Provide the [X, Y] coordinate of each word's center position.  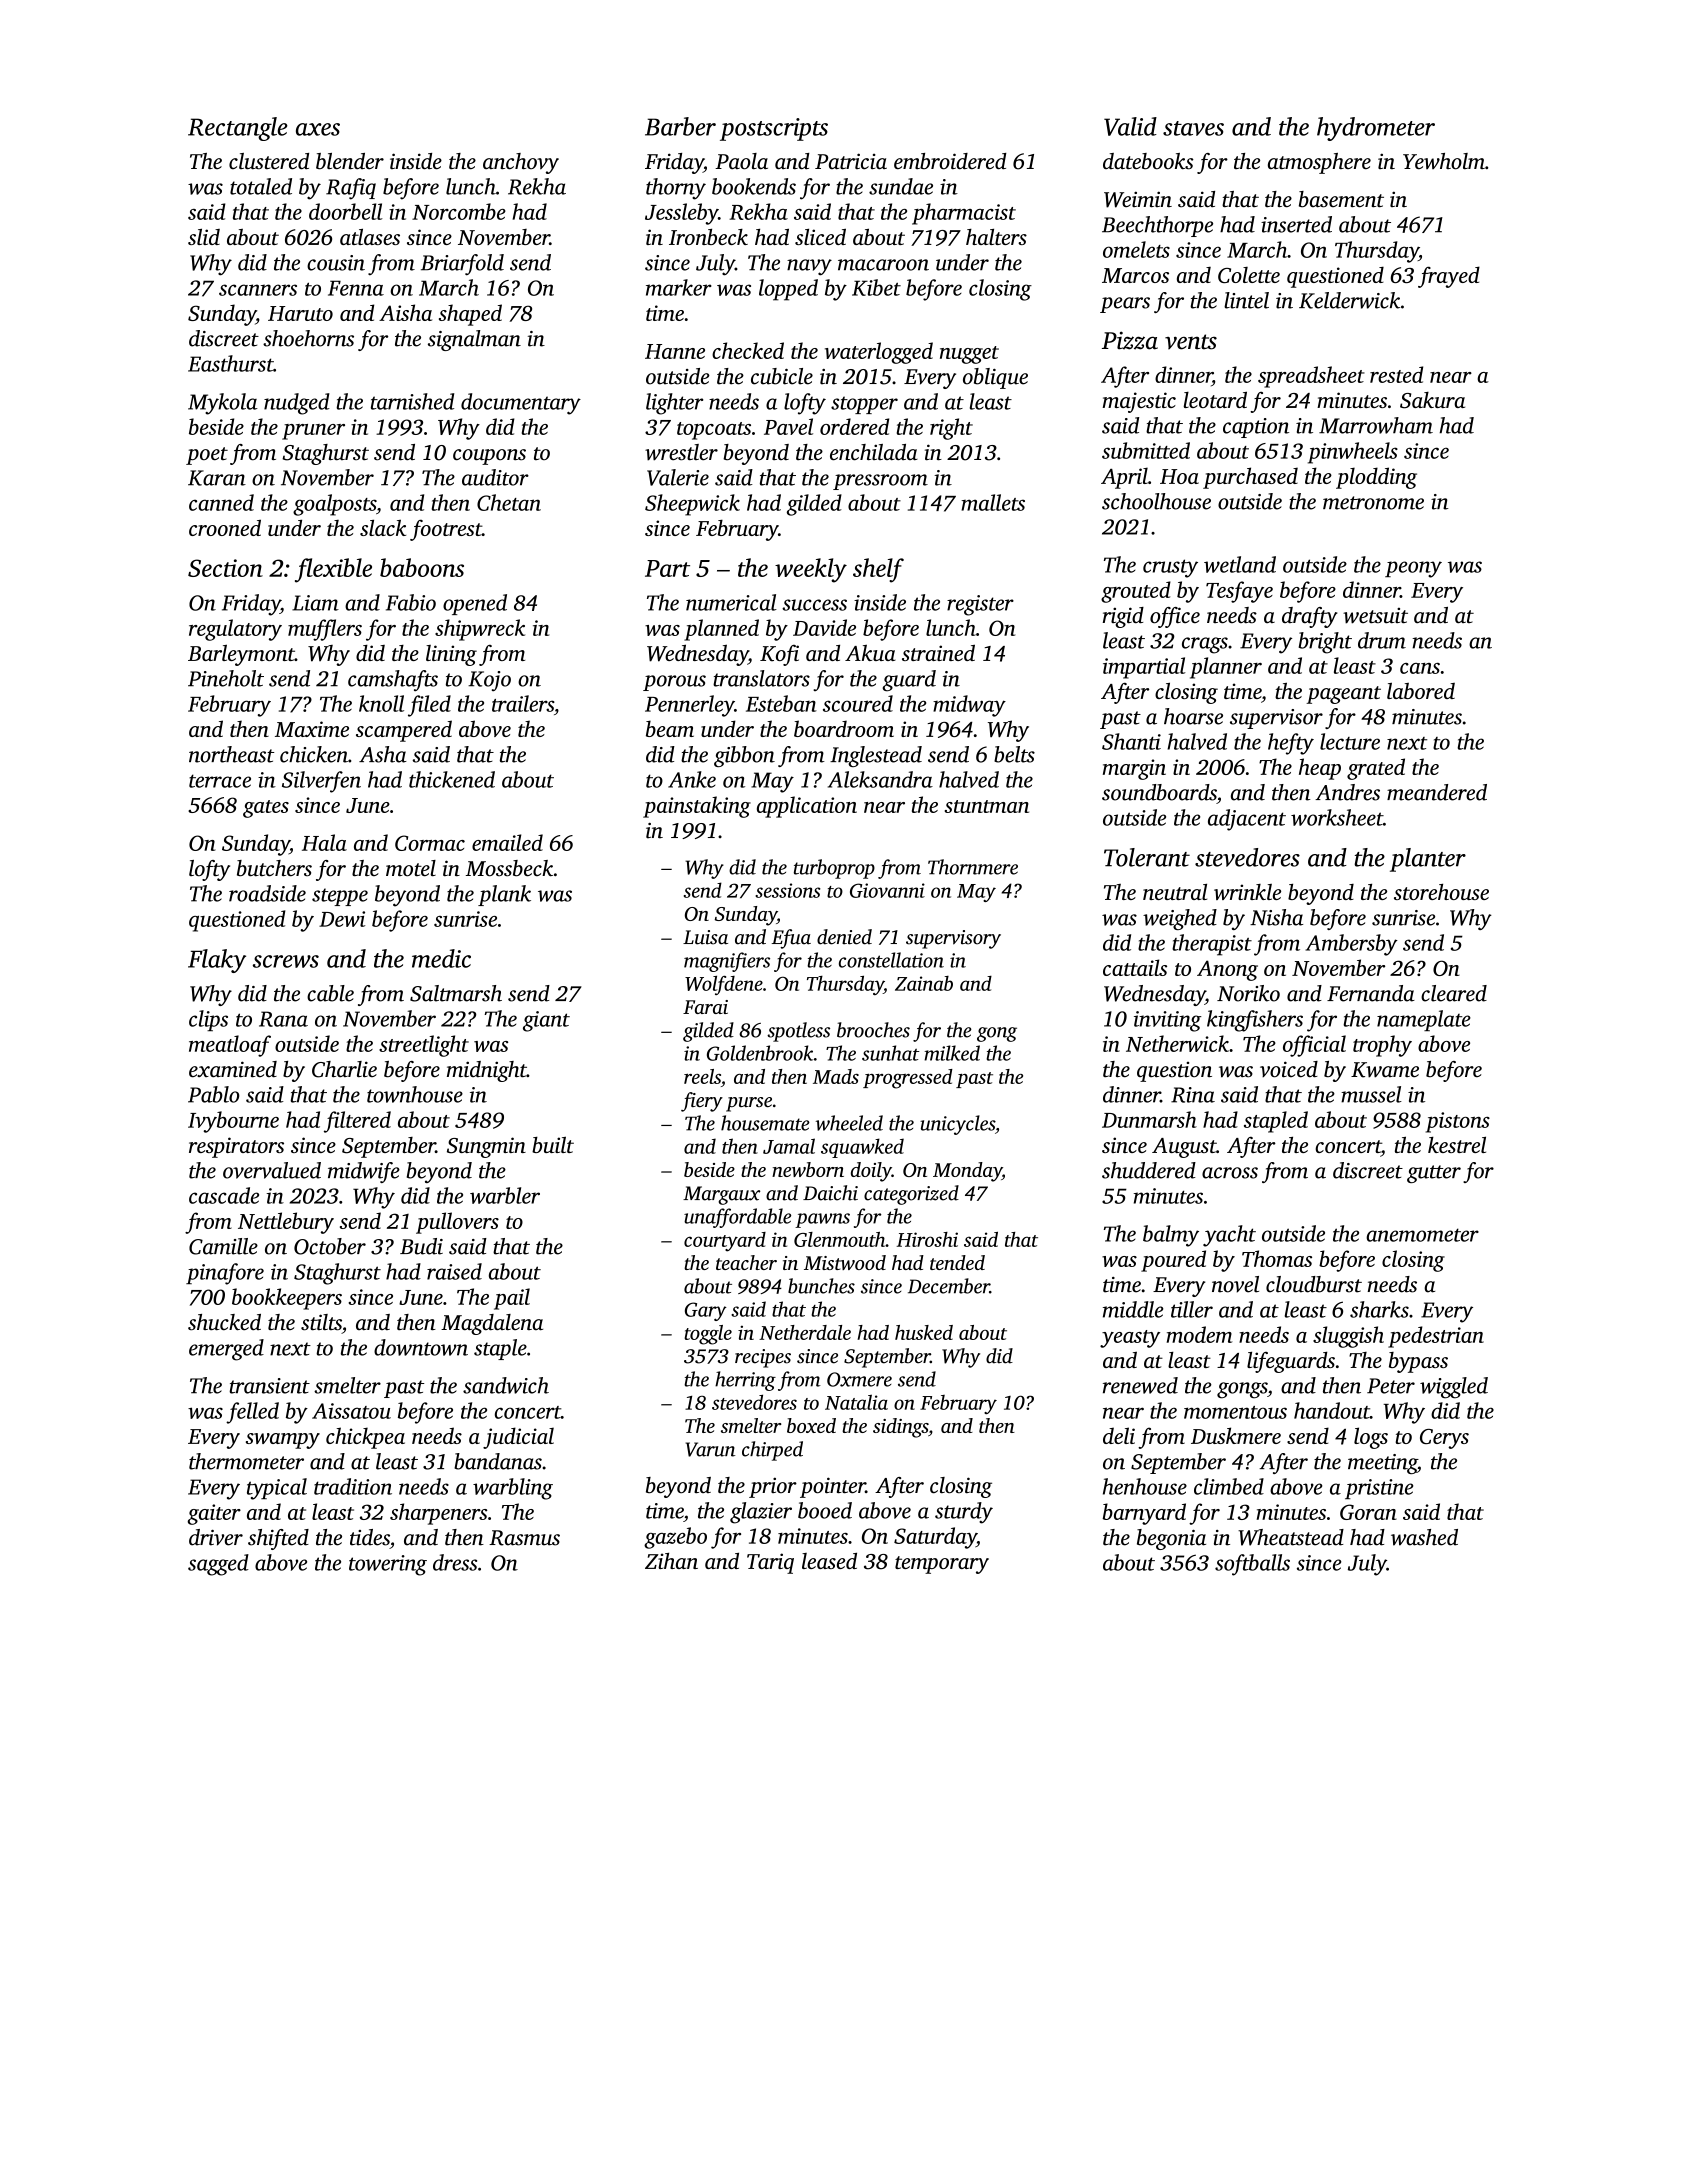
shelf [878, 570]
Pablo [214, 1094]
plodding [1376, 478]
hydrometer [1376, 129]
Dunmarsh [1149, 1119]
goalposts [334, 505]
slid [204, 237]
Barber [680, 126]
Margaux [721, 1195]
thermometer [246, 1461]
